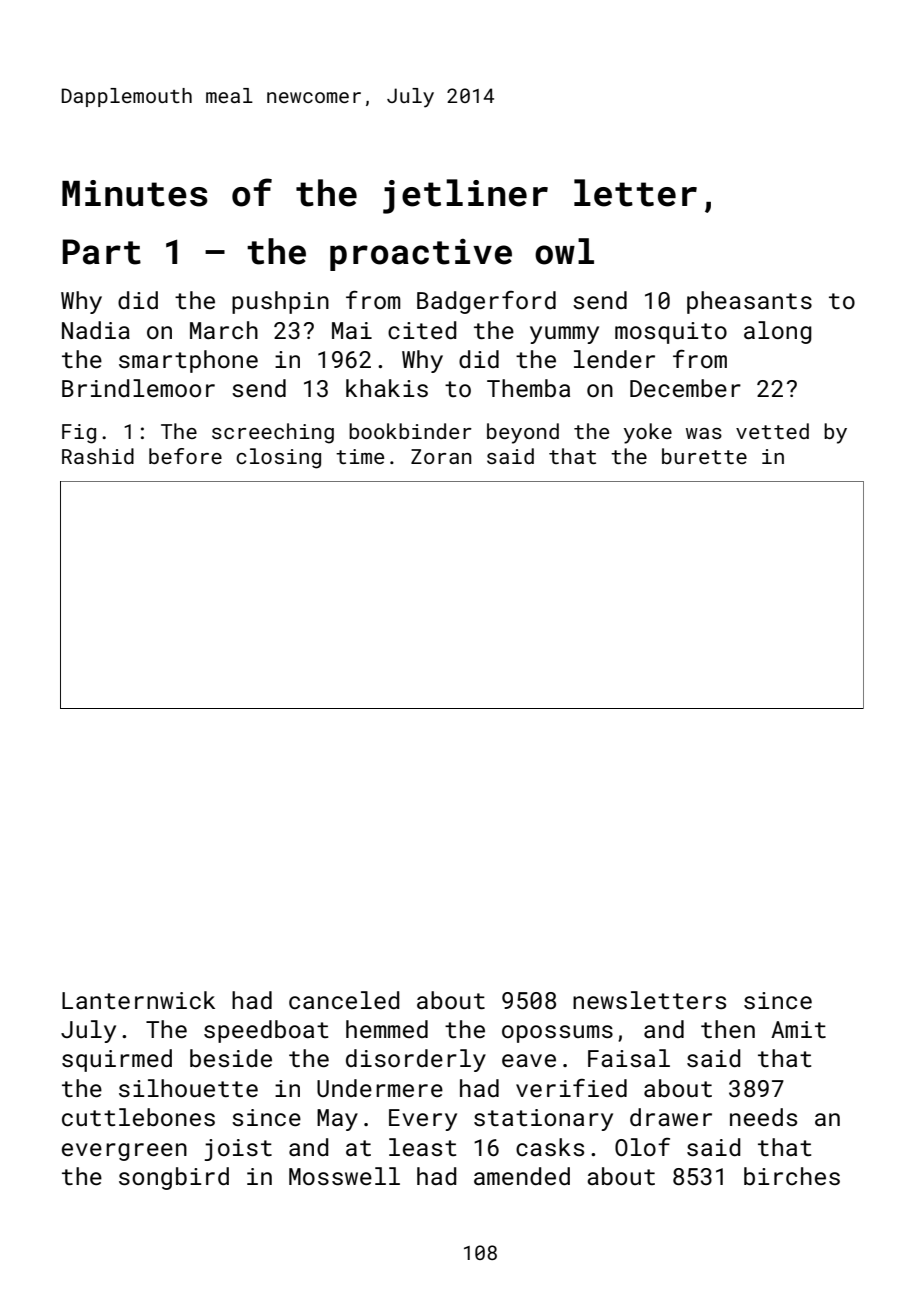  What do you see at coordinates (441, 456) in the screenshot?
I see `Zoran` at bounding box center [441, 456].
